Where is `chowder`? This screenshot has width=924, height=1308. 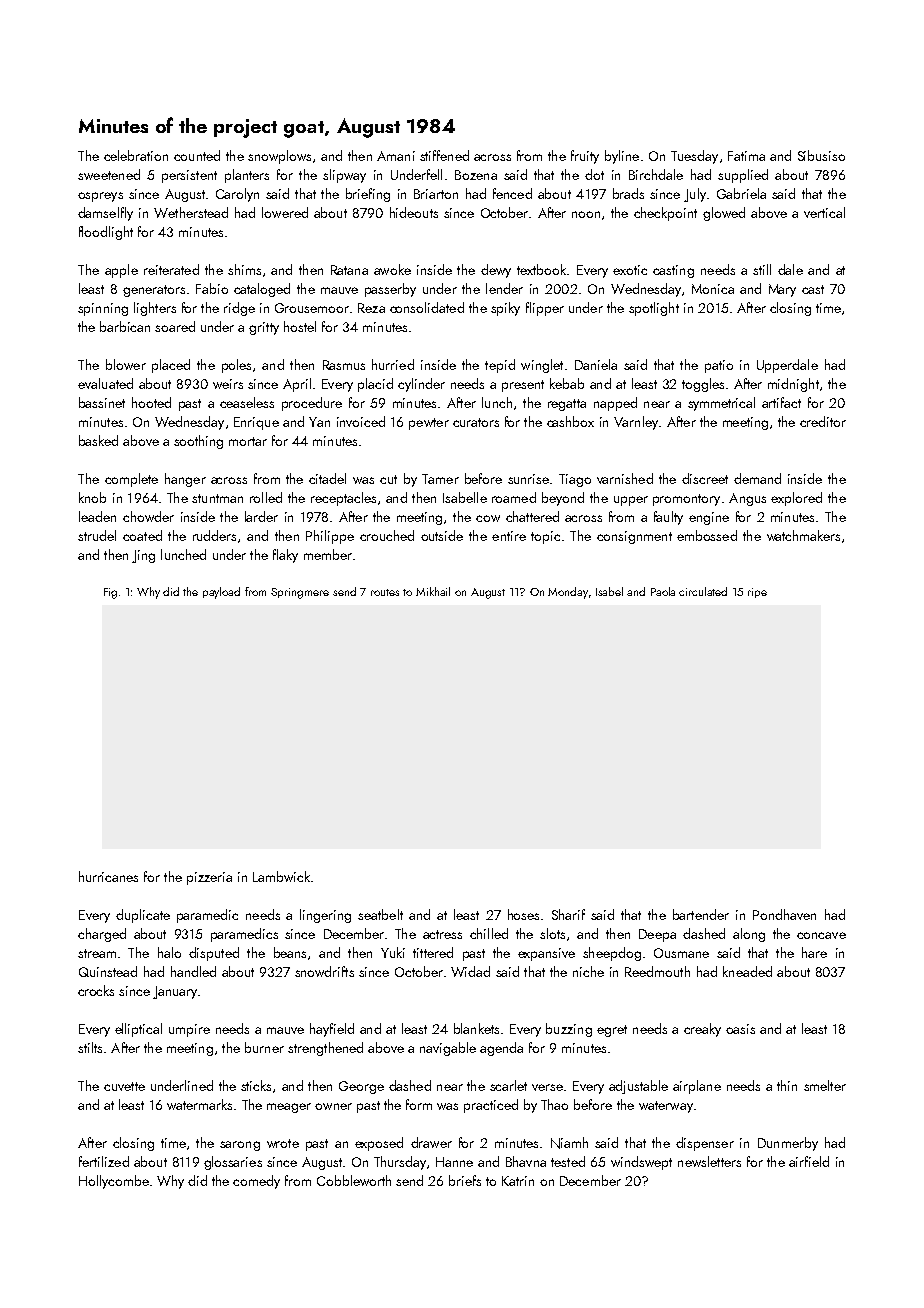
chowder is located at coordinates (148, 516).
